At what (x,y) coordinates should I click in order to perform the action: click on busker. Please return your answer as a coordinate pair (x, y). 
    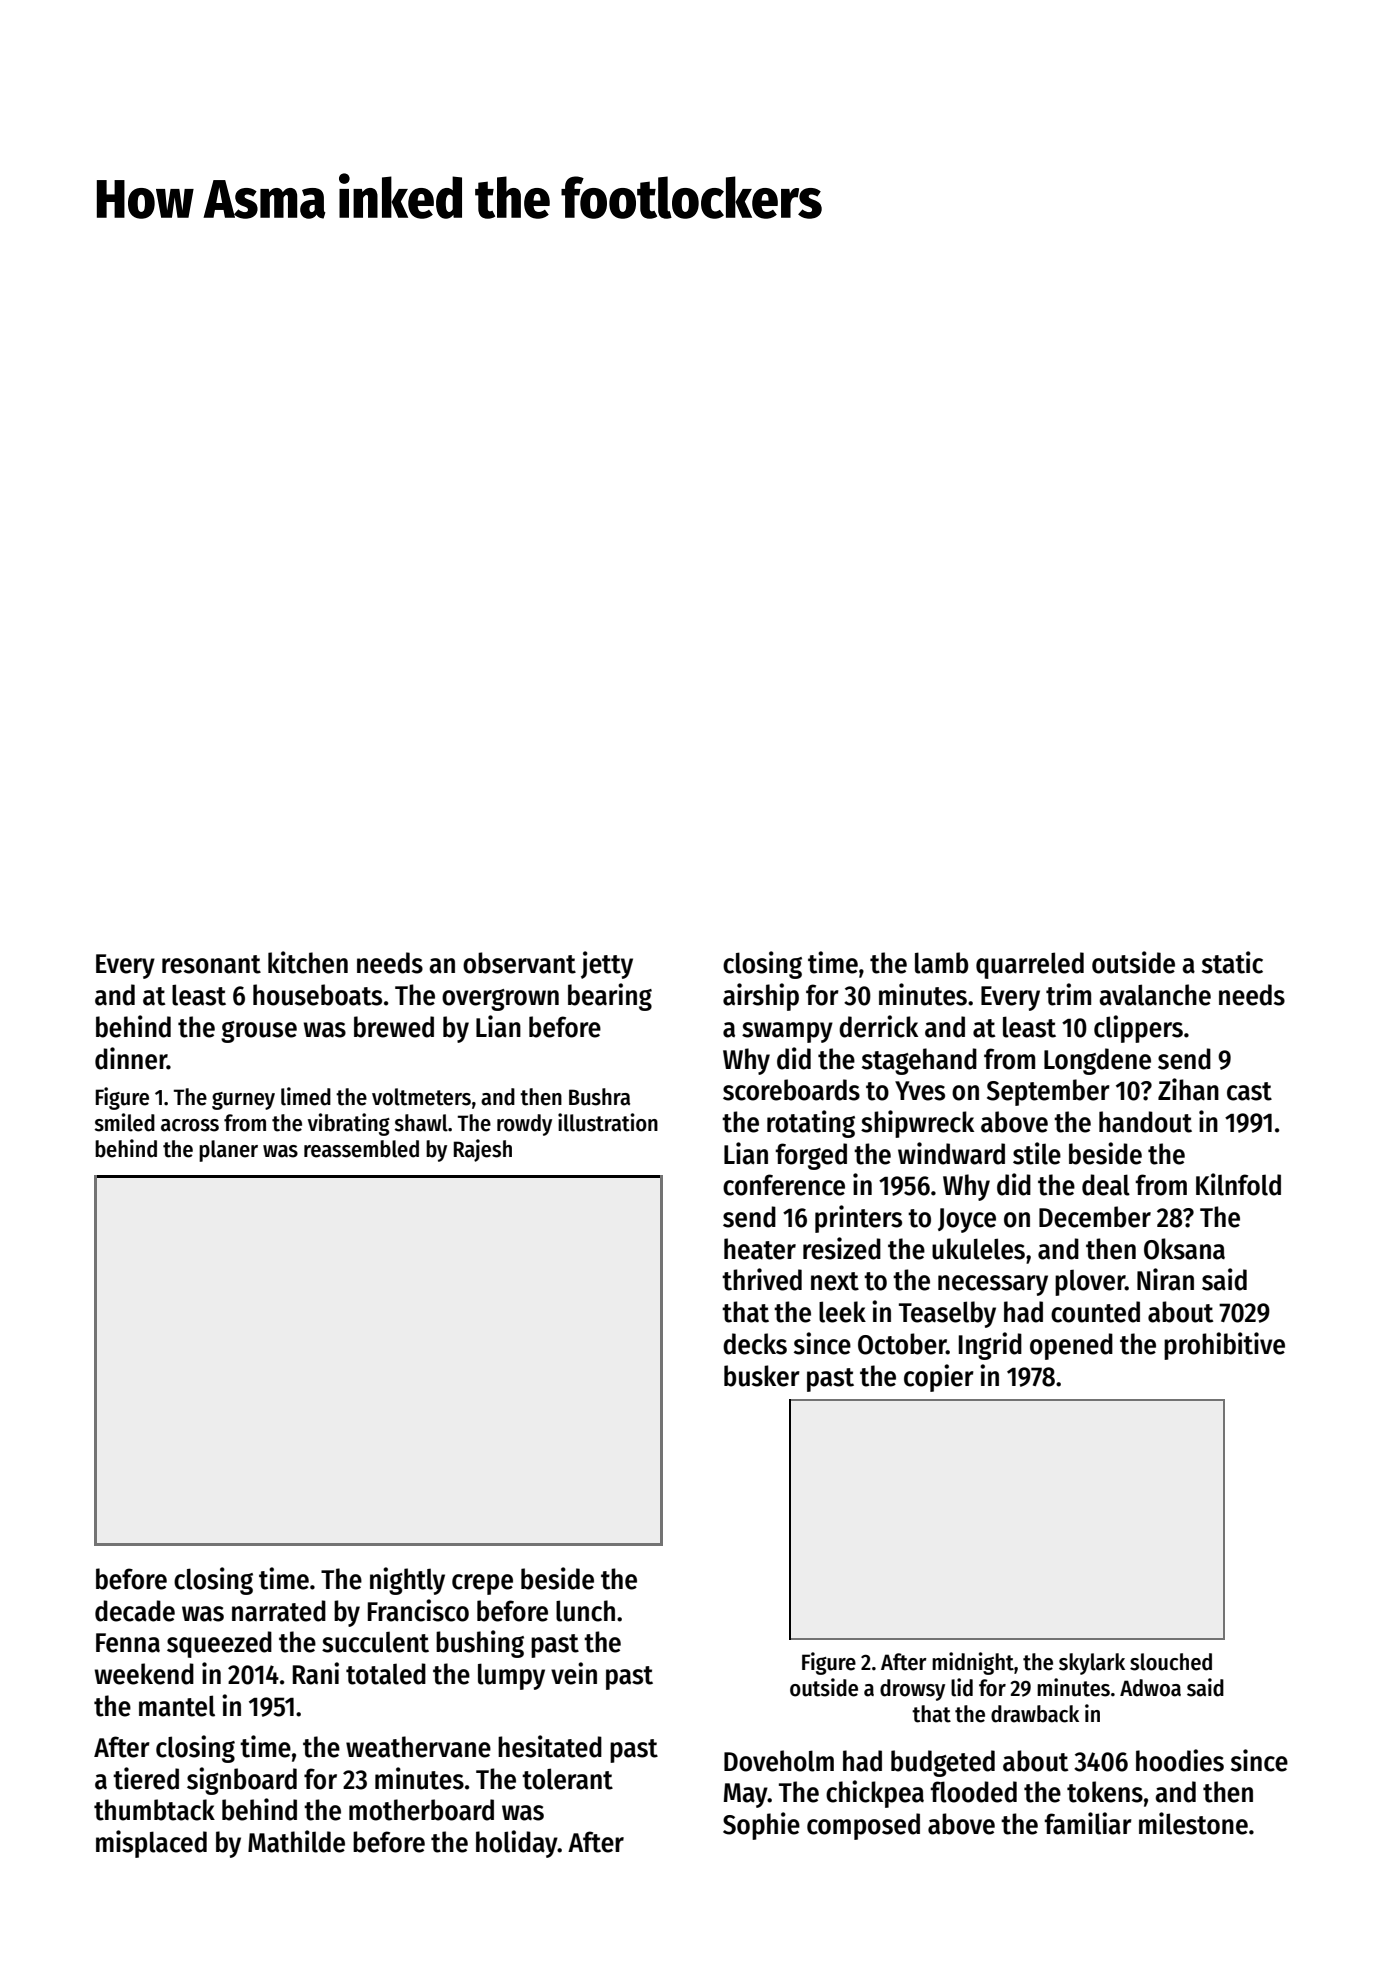
    Looking at the image, I should click on (762, 1376).
